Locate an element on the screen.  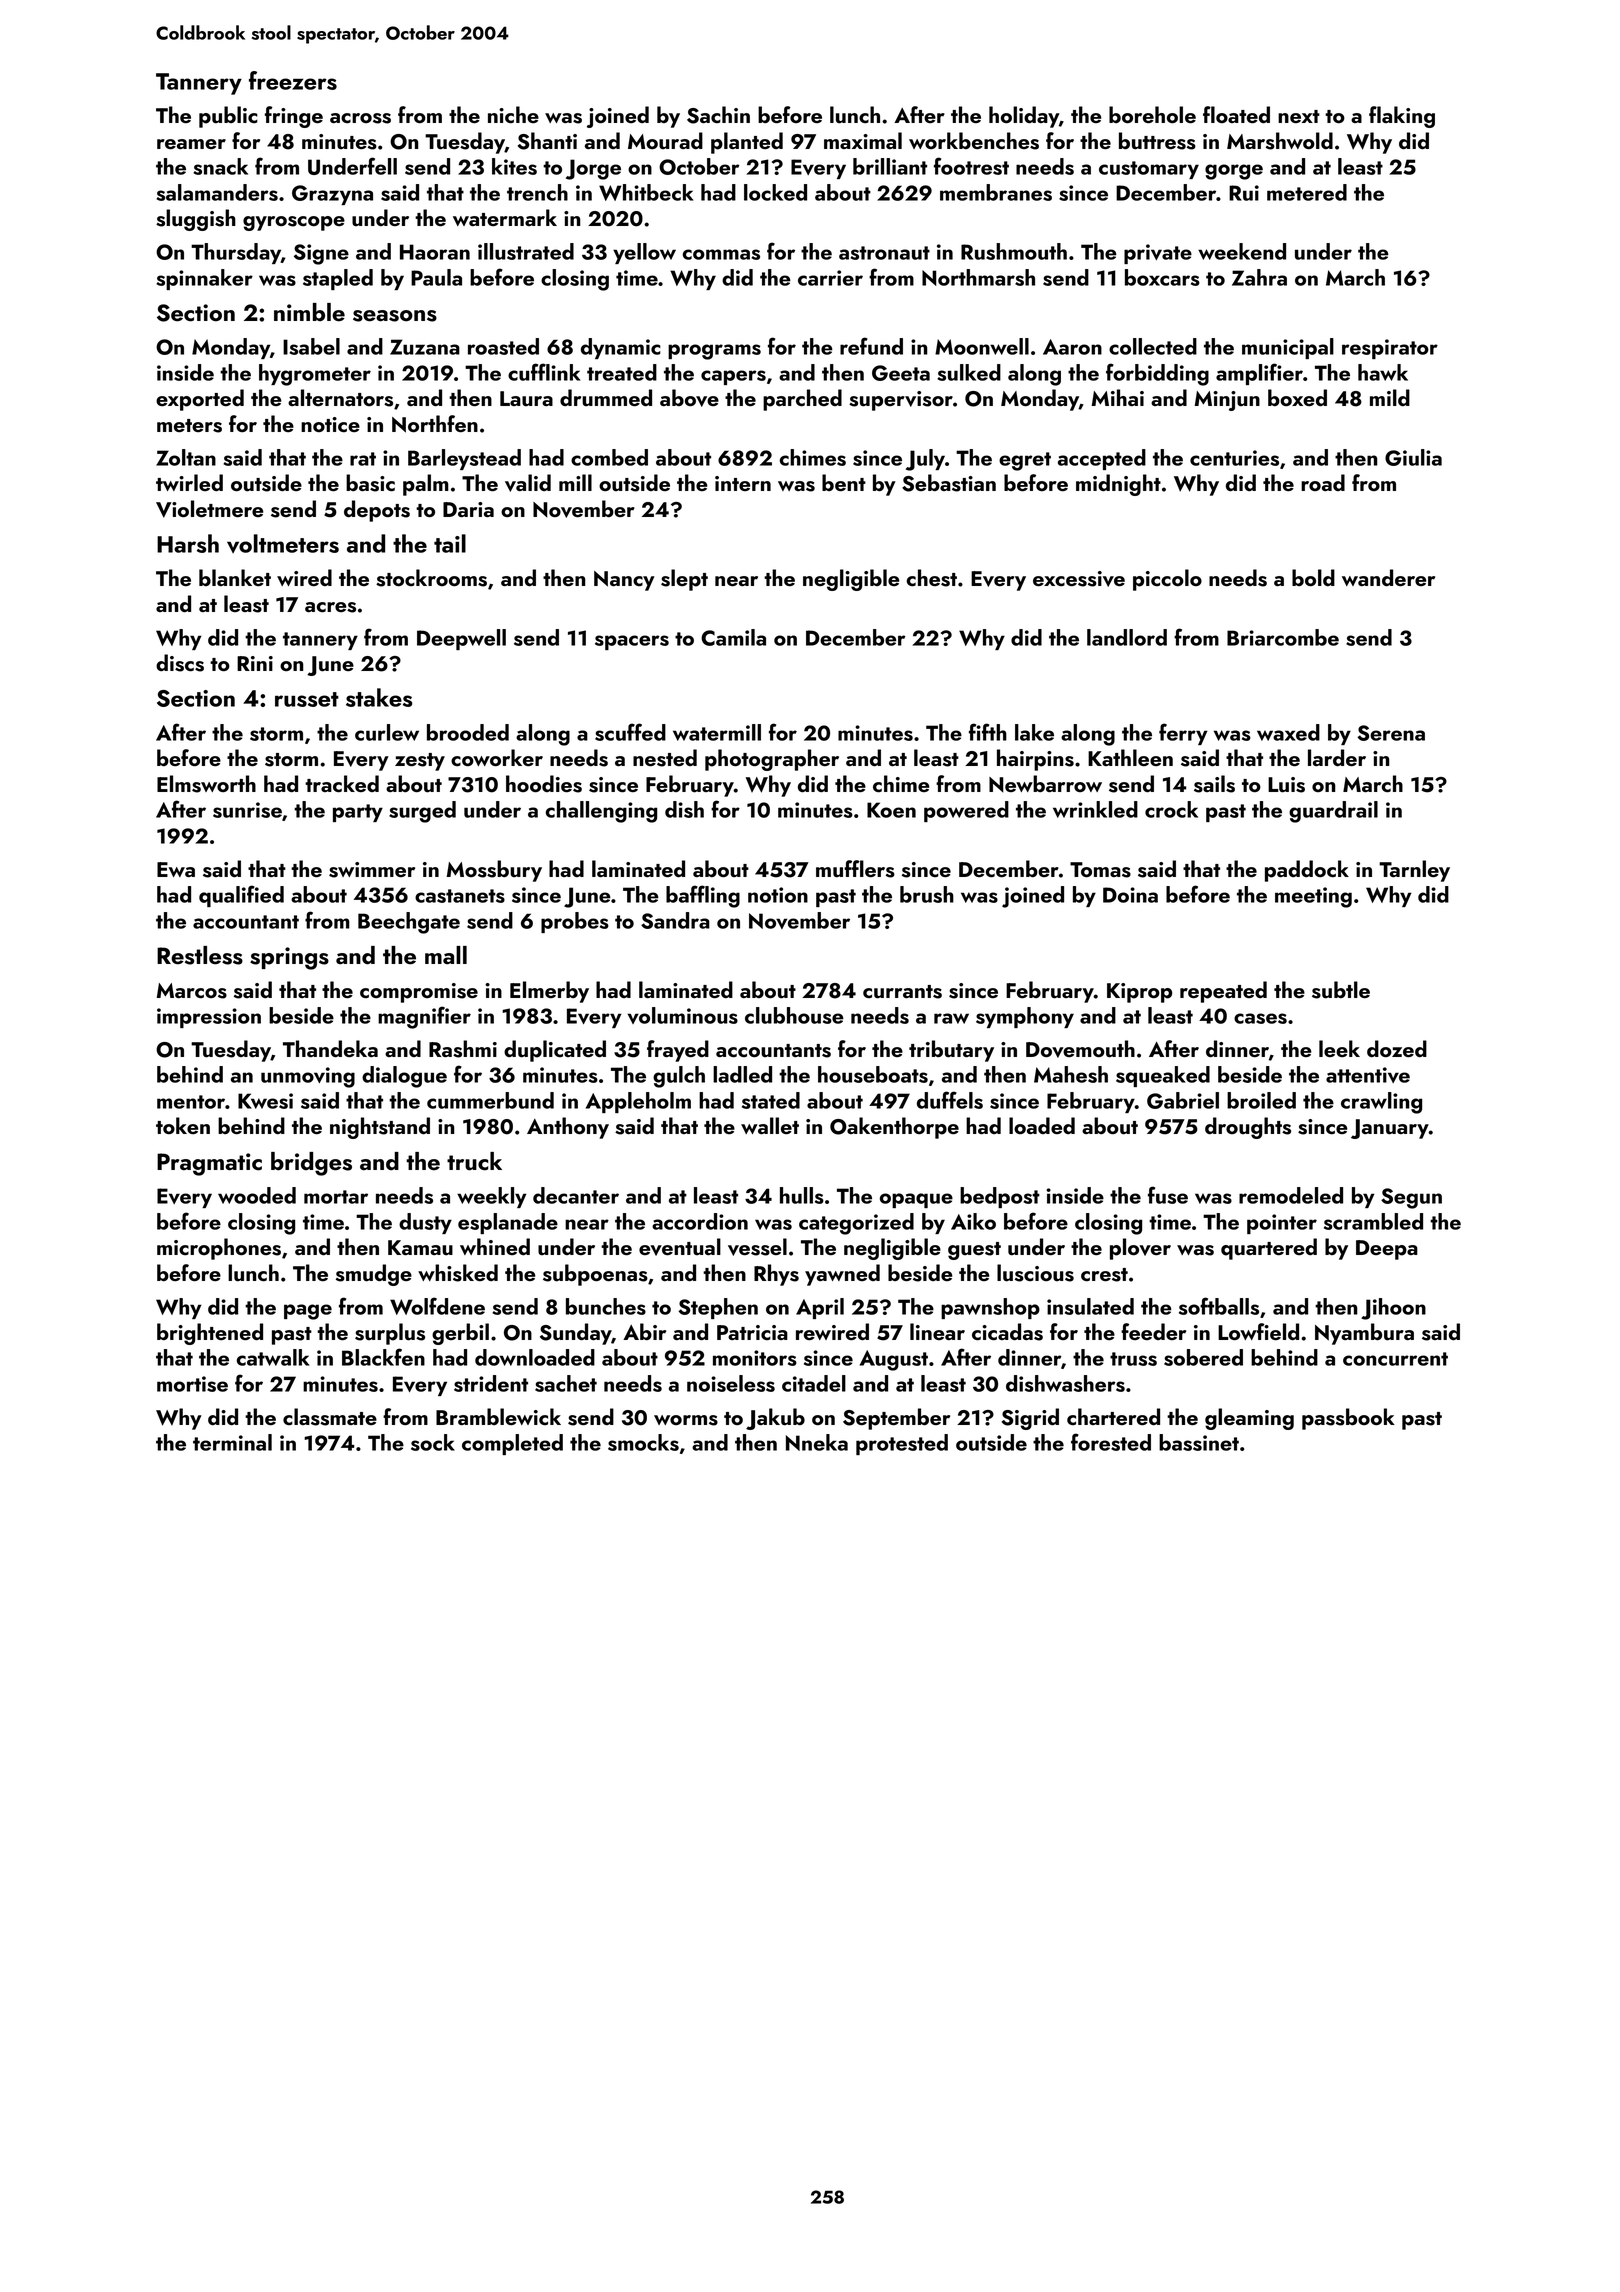
Elmsworth is located at coordinates (206, 784).
